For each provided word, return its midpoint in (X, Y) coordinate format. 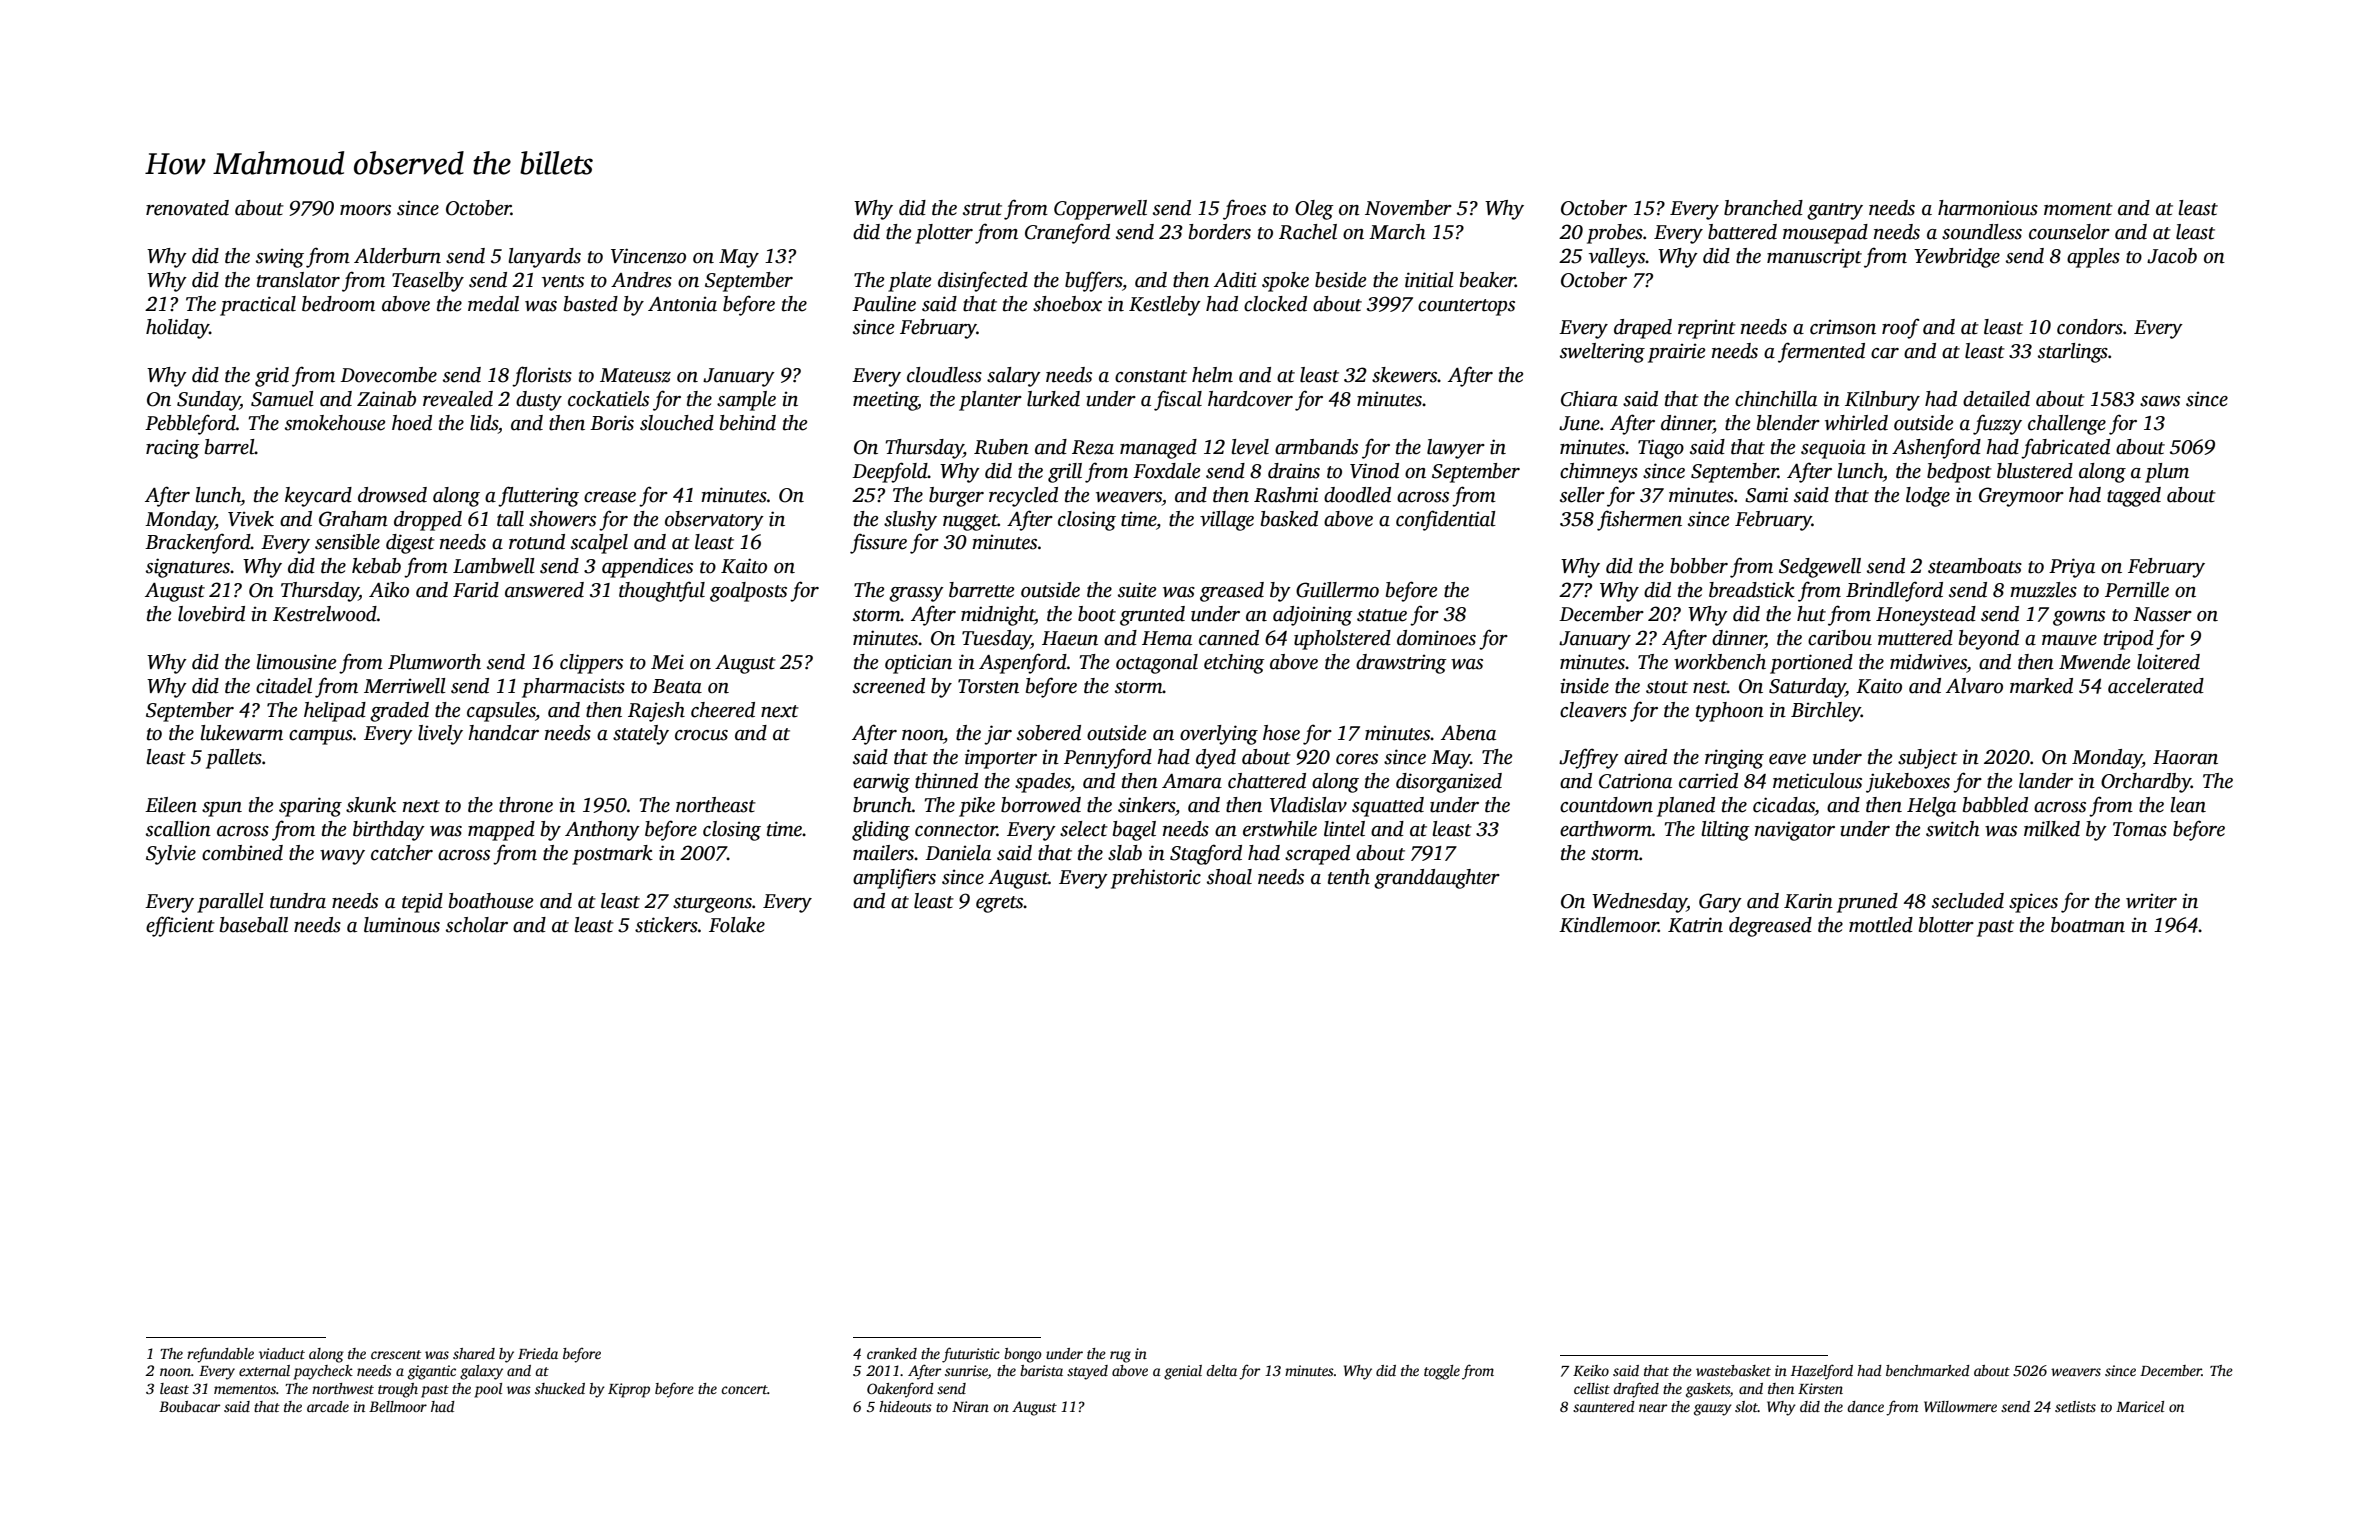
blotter (1946, 925)
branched (1763, 208)
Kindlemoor (1609, 925)
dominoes (1436, 638)
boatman (2088, 925)
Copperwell (1100, 210)
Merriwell (405, 686)
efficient (180, 926)
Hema (1167, 638)
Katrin (1695, 925)
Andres (641, 280)
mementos (245, 1389)
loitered (2168, 662)
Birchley (1826, 712)
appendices (647, 568)
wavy (342, 857)
